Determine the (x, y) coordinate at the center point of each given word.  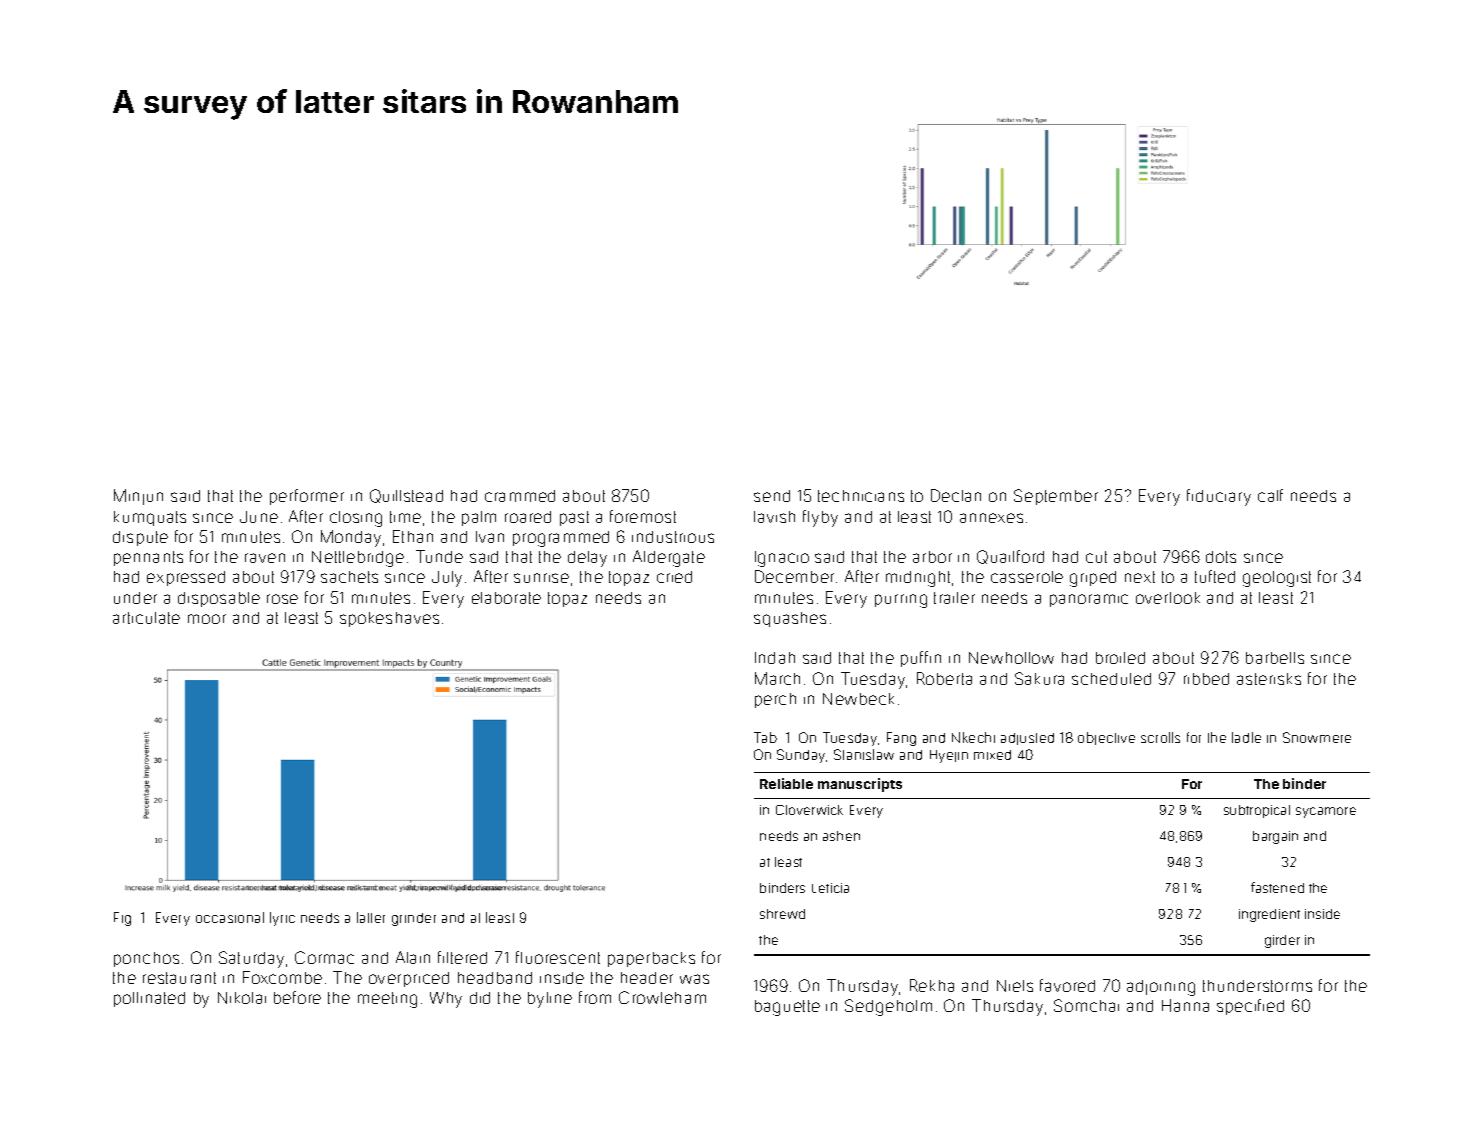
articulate (146, 618)
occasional (230, 917)
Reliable (786, 783)
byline (550, 1000)
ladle (1246, 737)
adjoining (1161, 988)
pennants (148, 558)
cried (674, 577)
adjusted (1027, 739)
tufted (1215, 576)
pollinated (149, 999)
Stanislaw (864, 754)
